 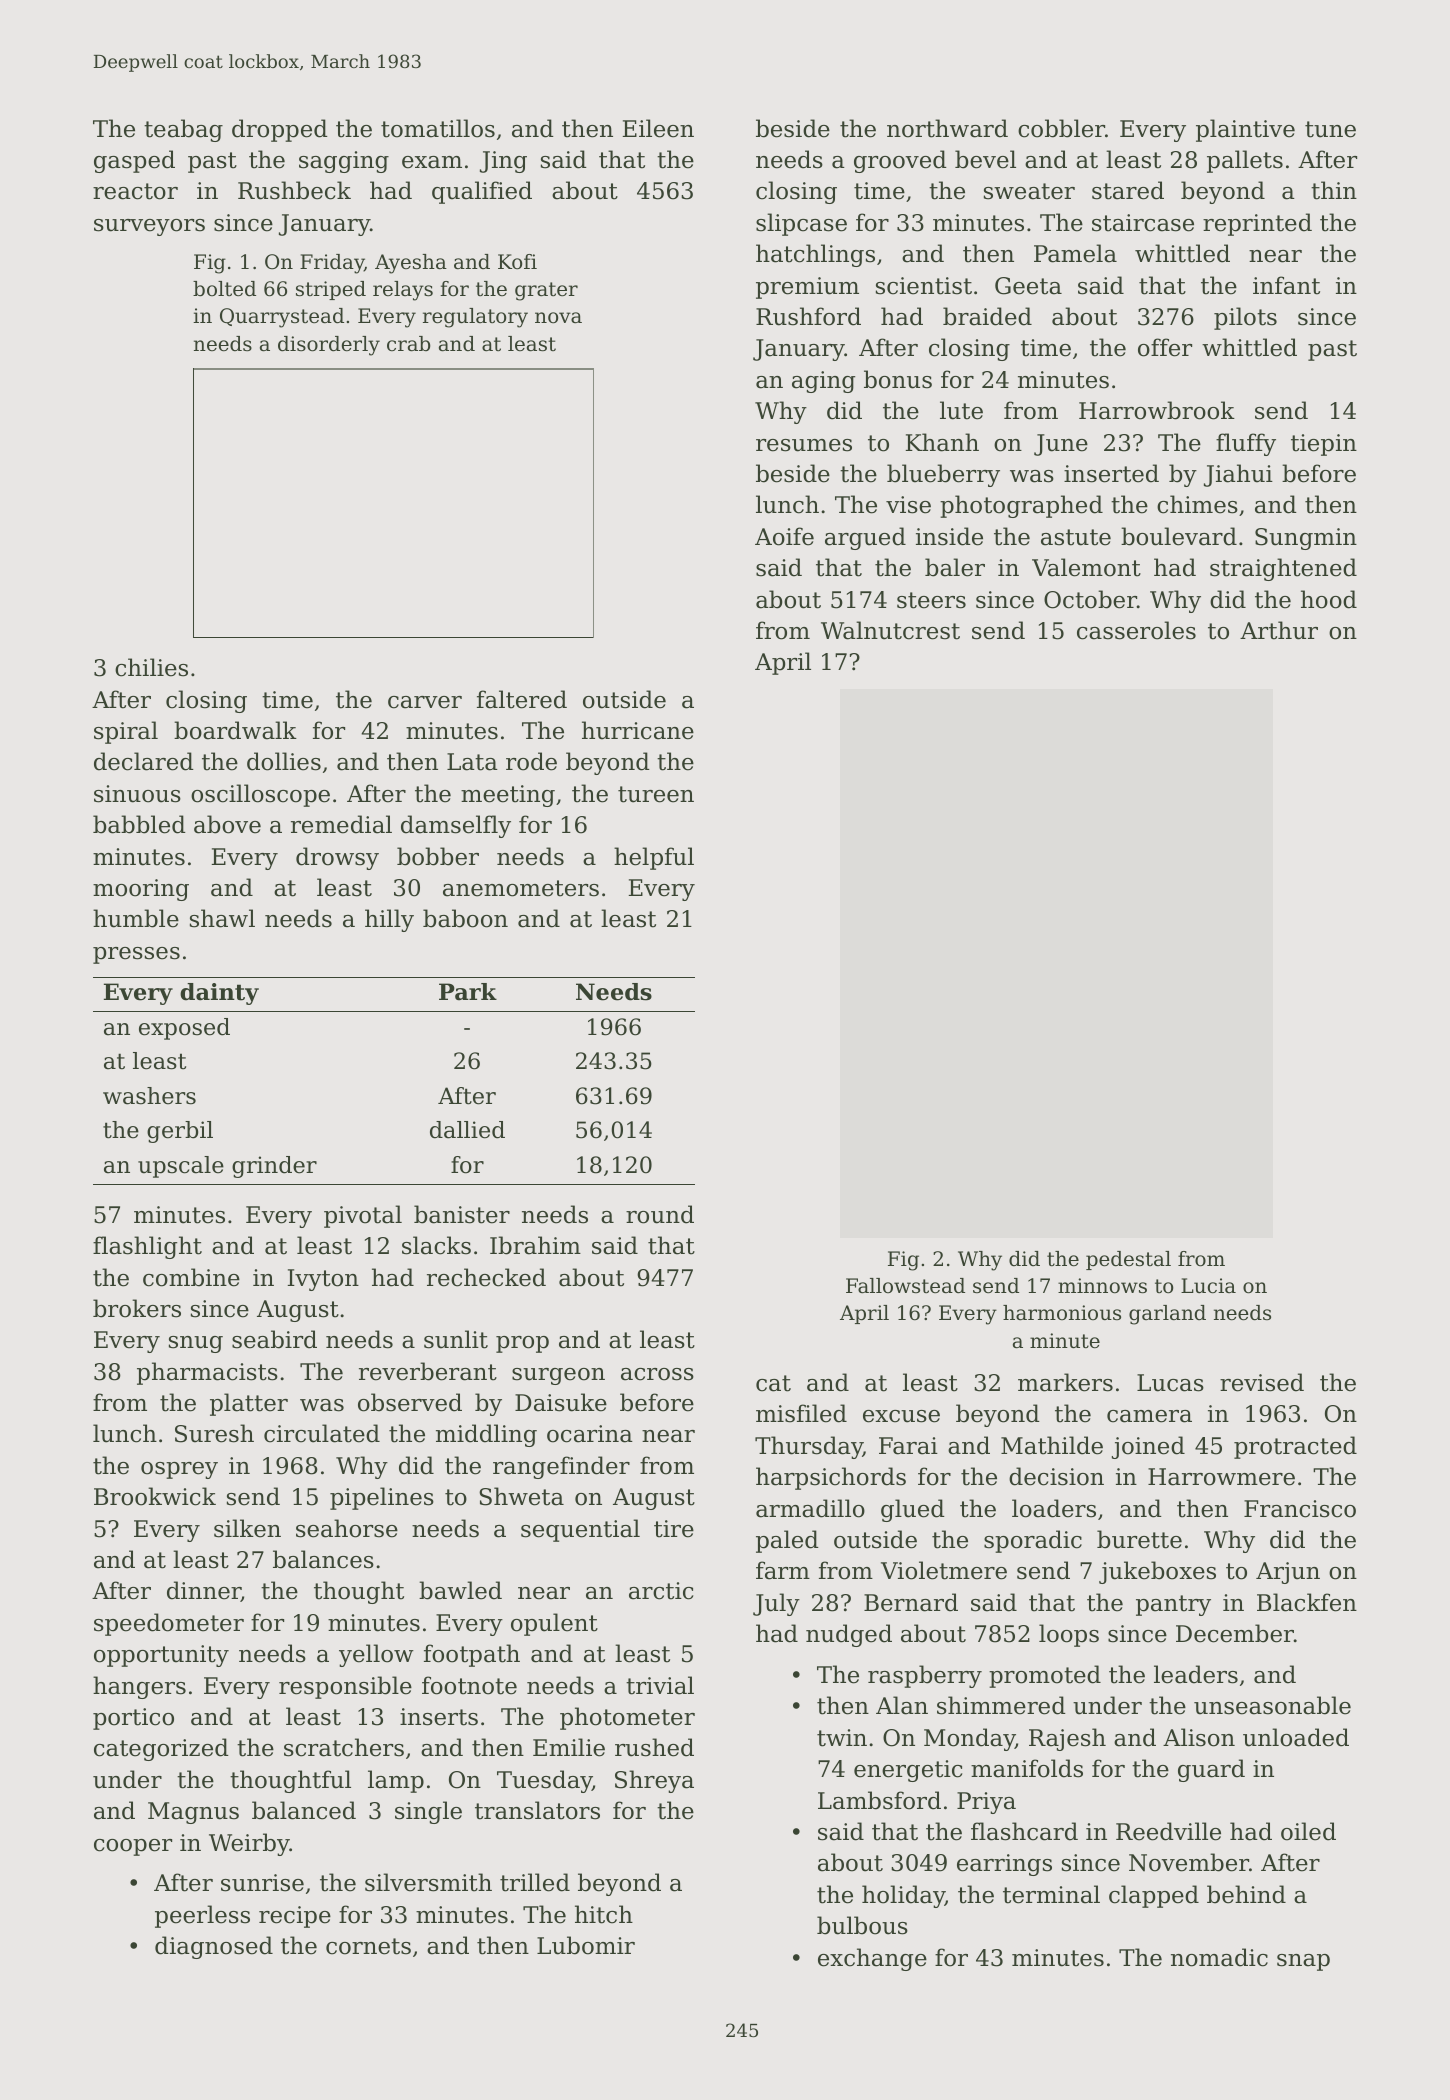 I want to click on June, so click(x=1061, y=445).
